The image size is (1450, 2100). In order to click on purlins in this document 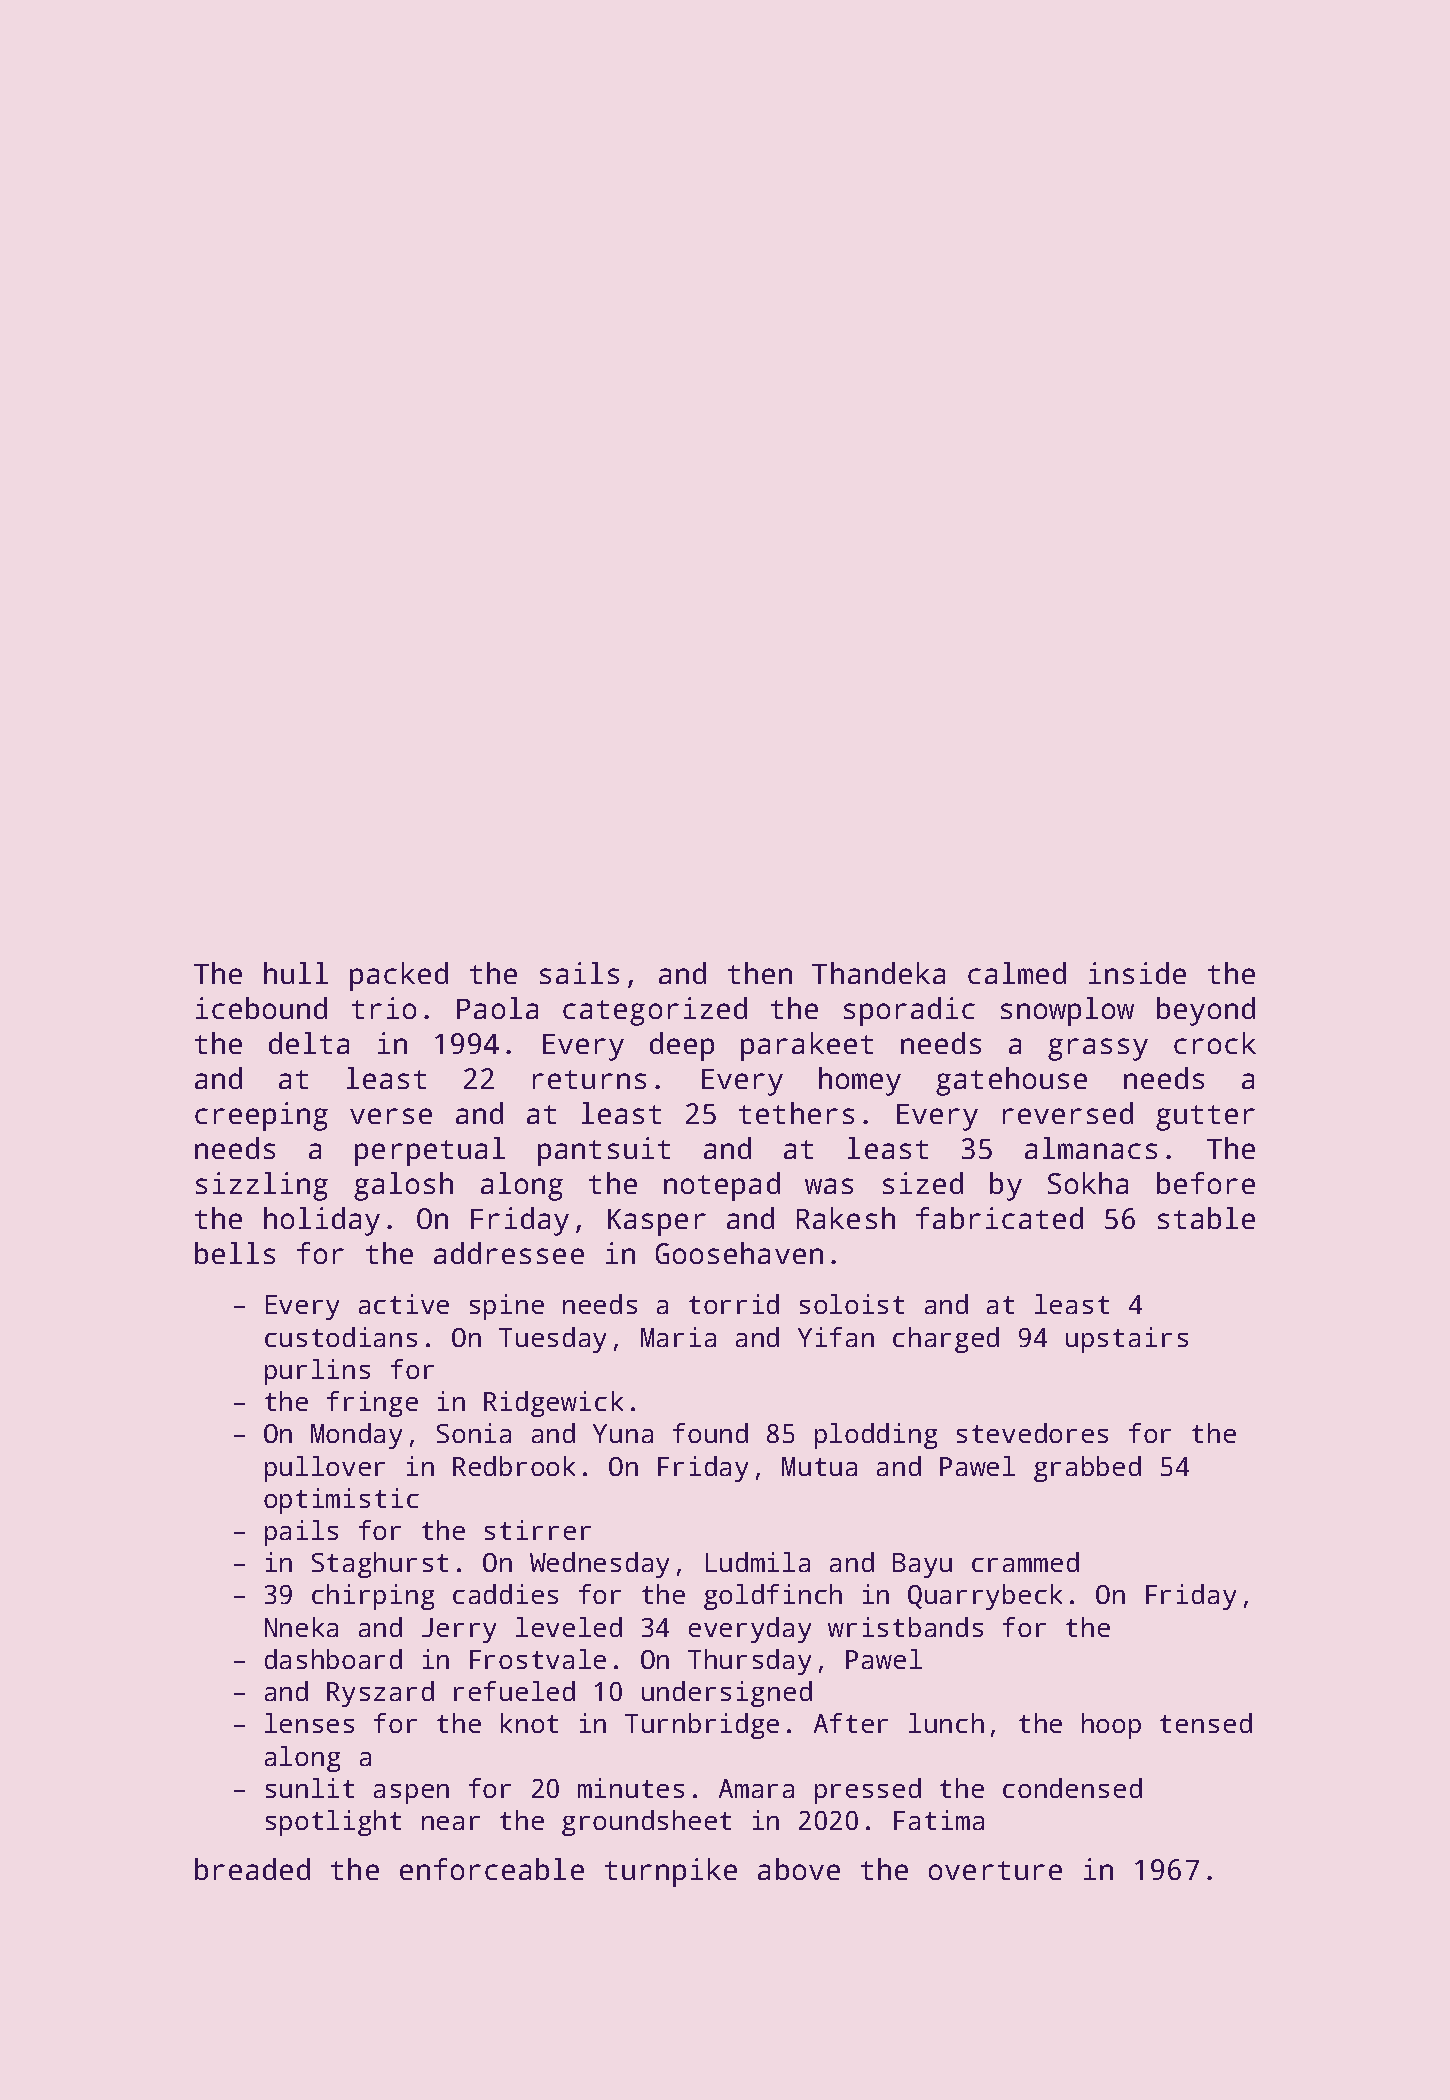, I will do `click(317, 1372)`.
